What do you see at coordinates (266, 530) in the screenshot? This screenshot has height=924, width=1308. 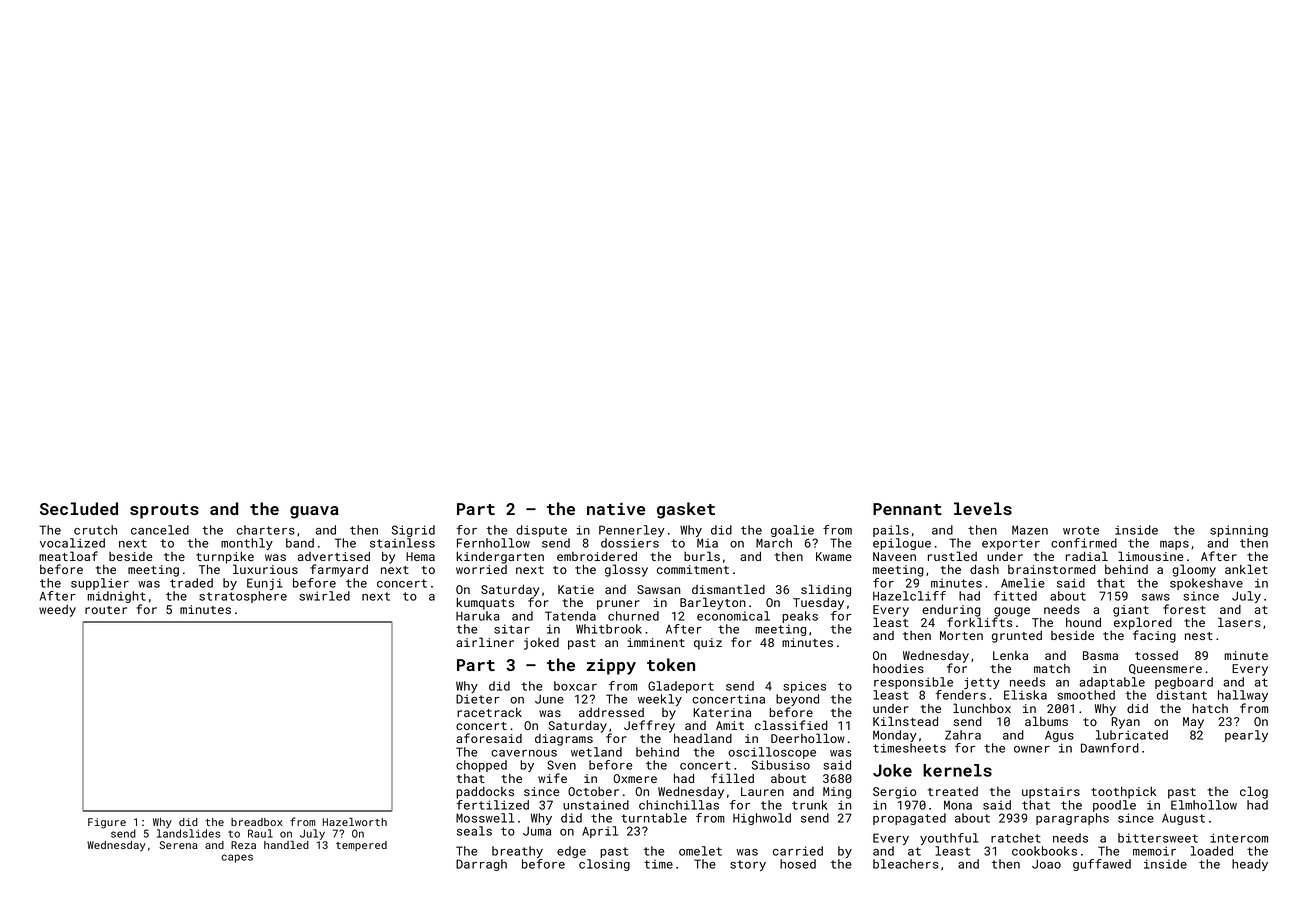 I see `charters` at bounding box center [266, 530].
